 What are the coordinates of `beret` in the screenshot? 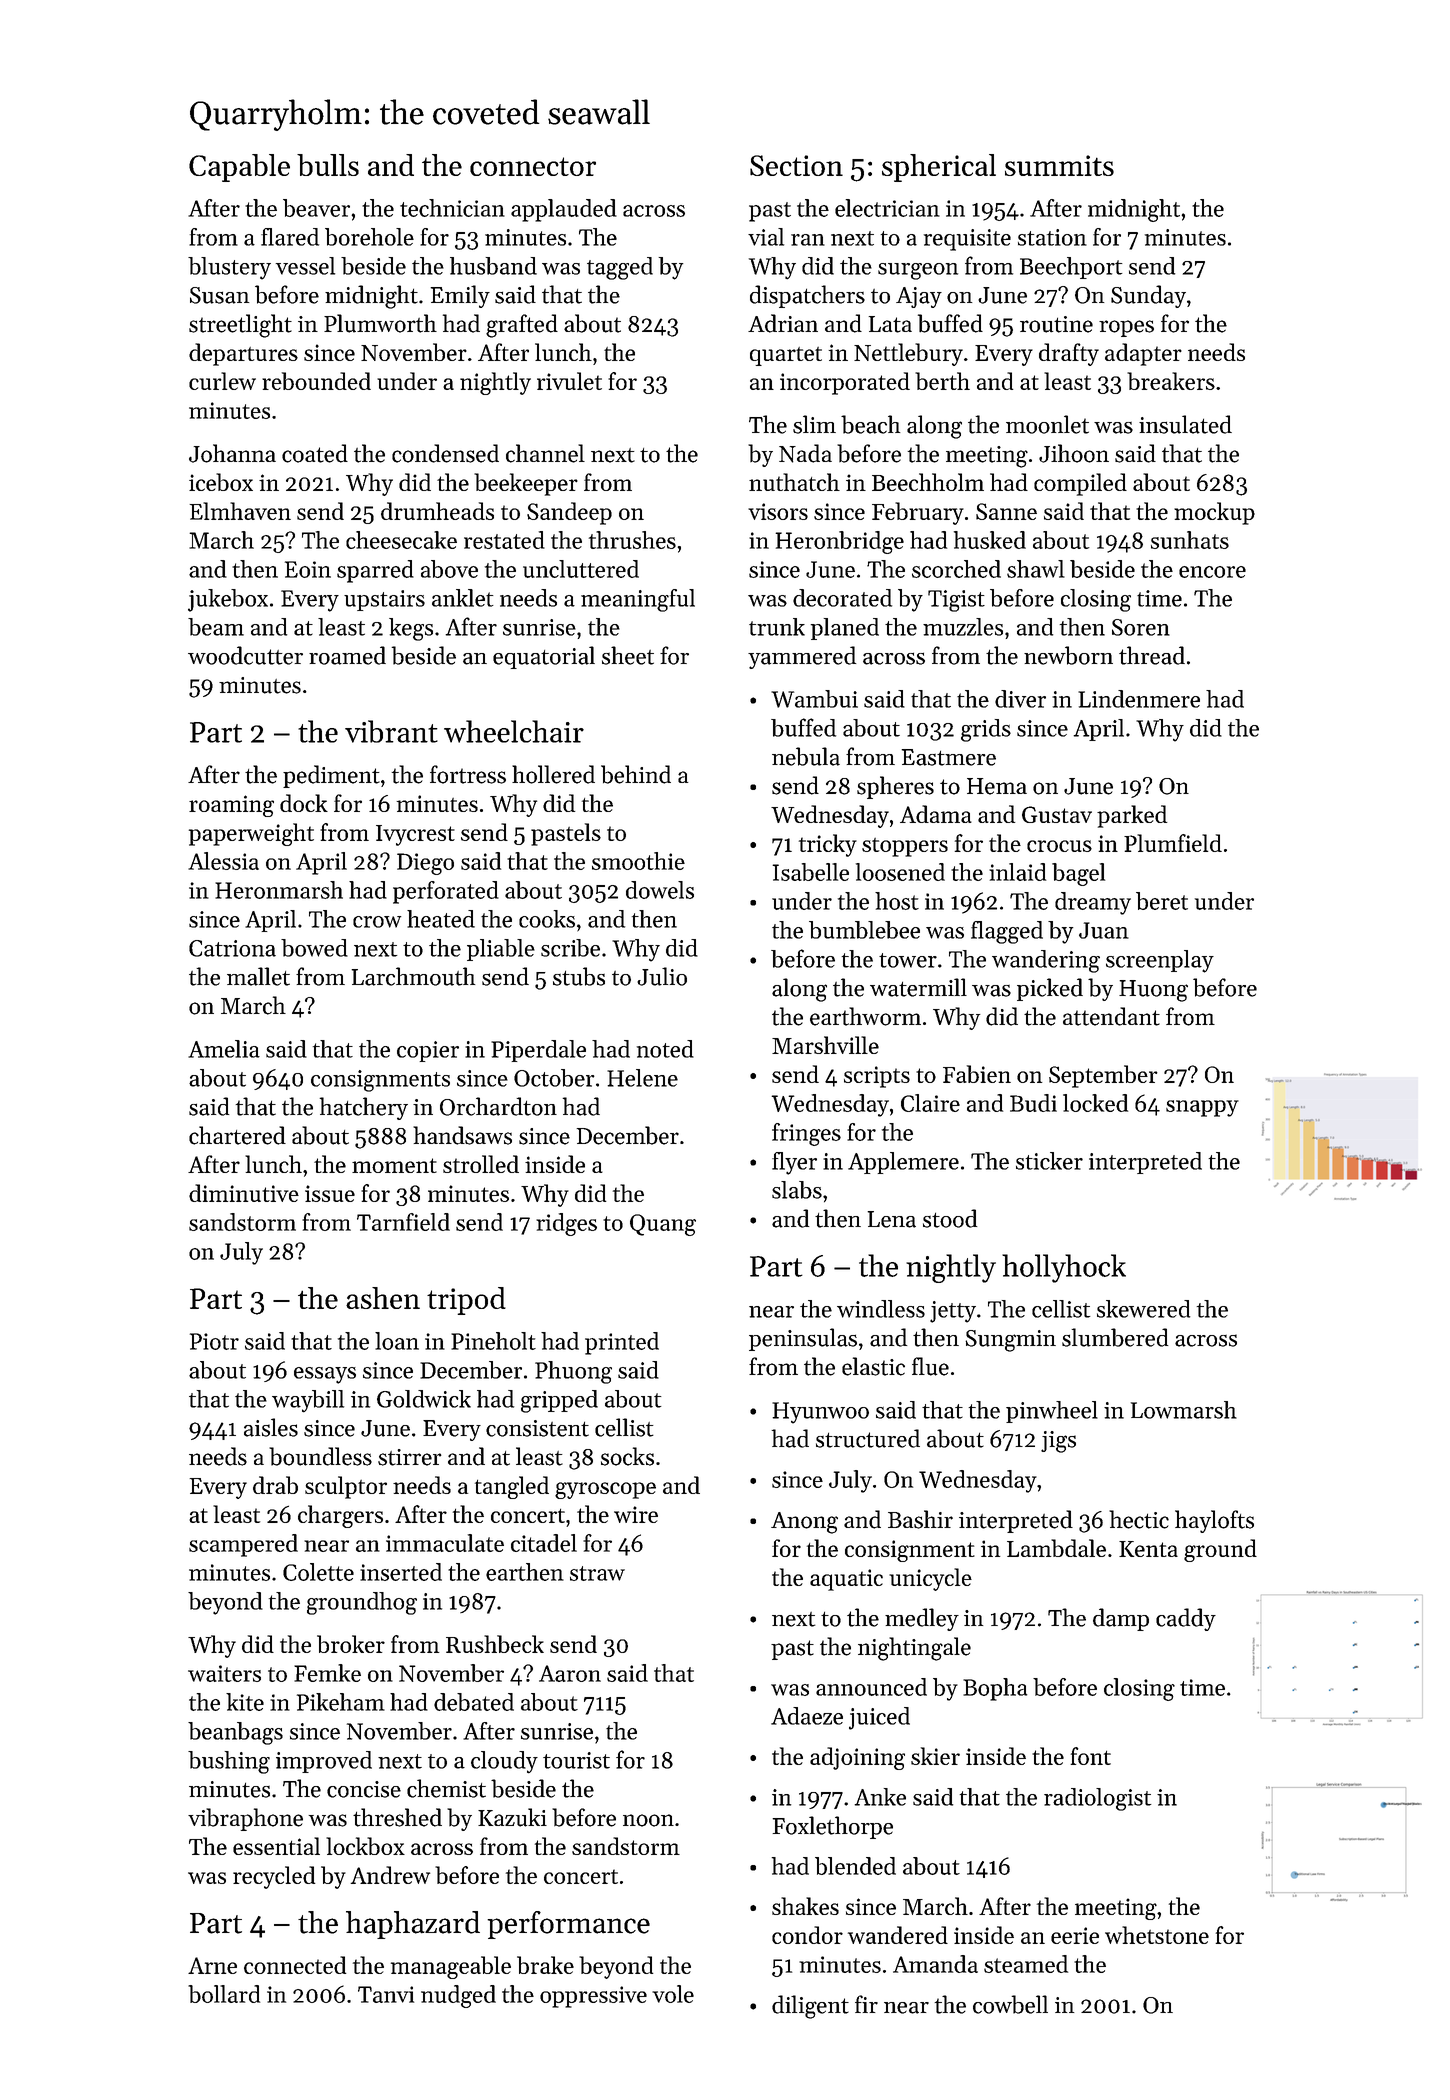 It's located at (1162, 901).
